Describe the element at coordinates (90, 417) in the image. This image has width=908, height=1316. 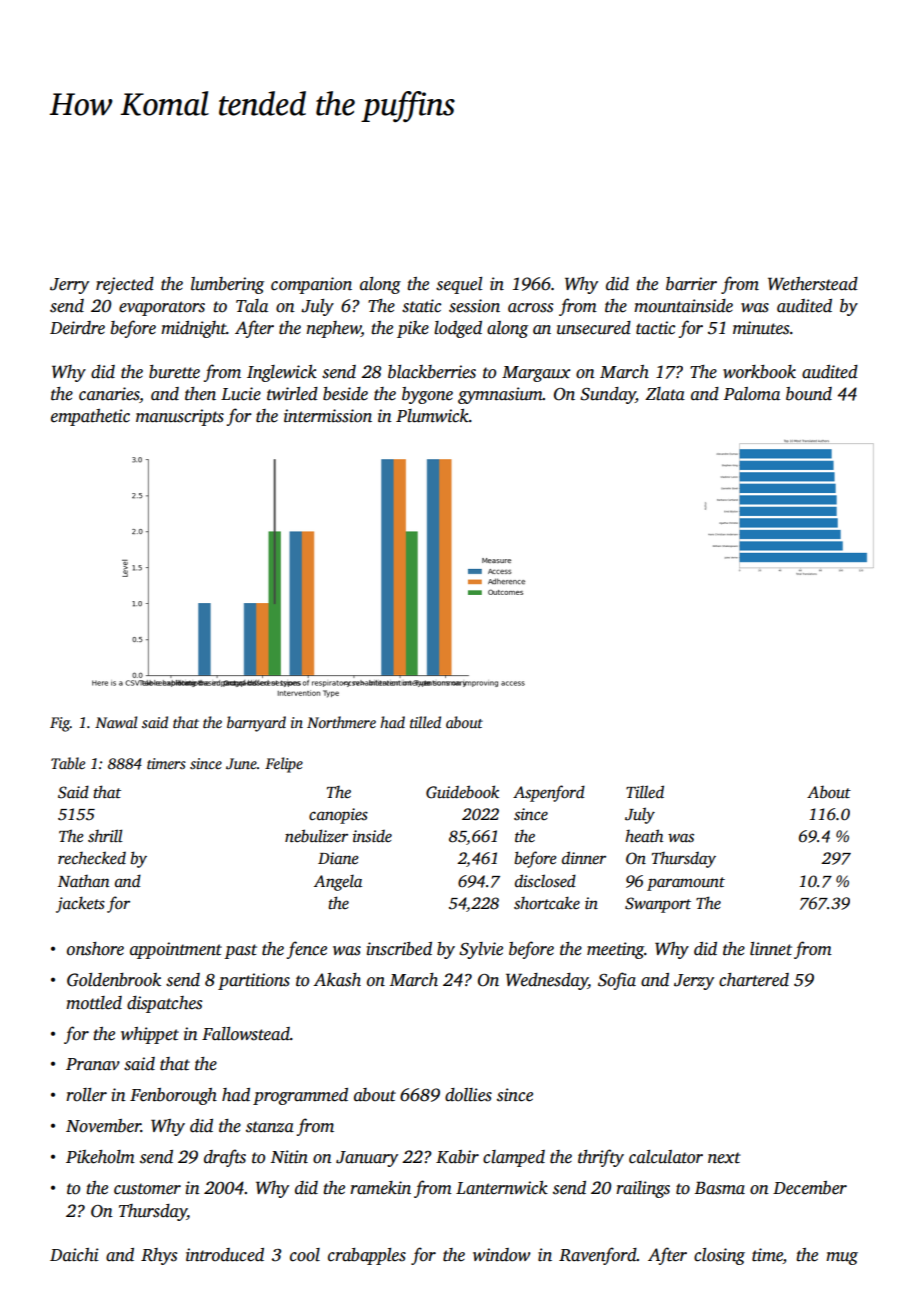
I see `empathetic` at that location.
